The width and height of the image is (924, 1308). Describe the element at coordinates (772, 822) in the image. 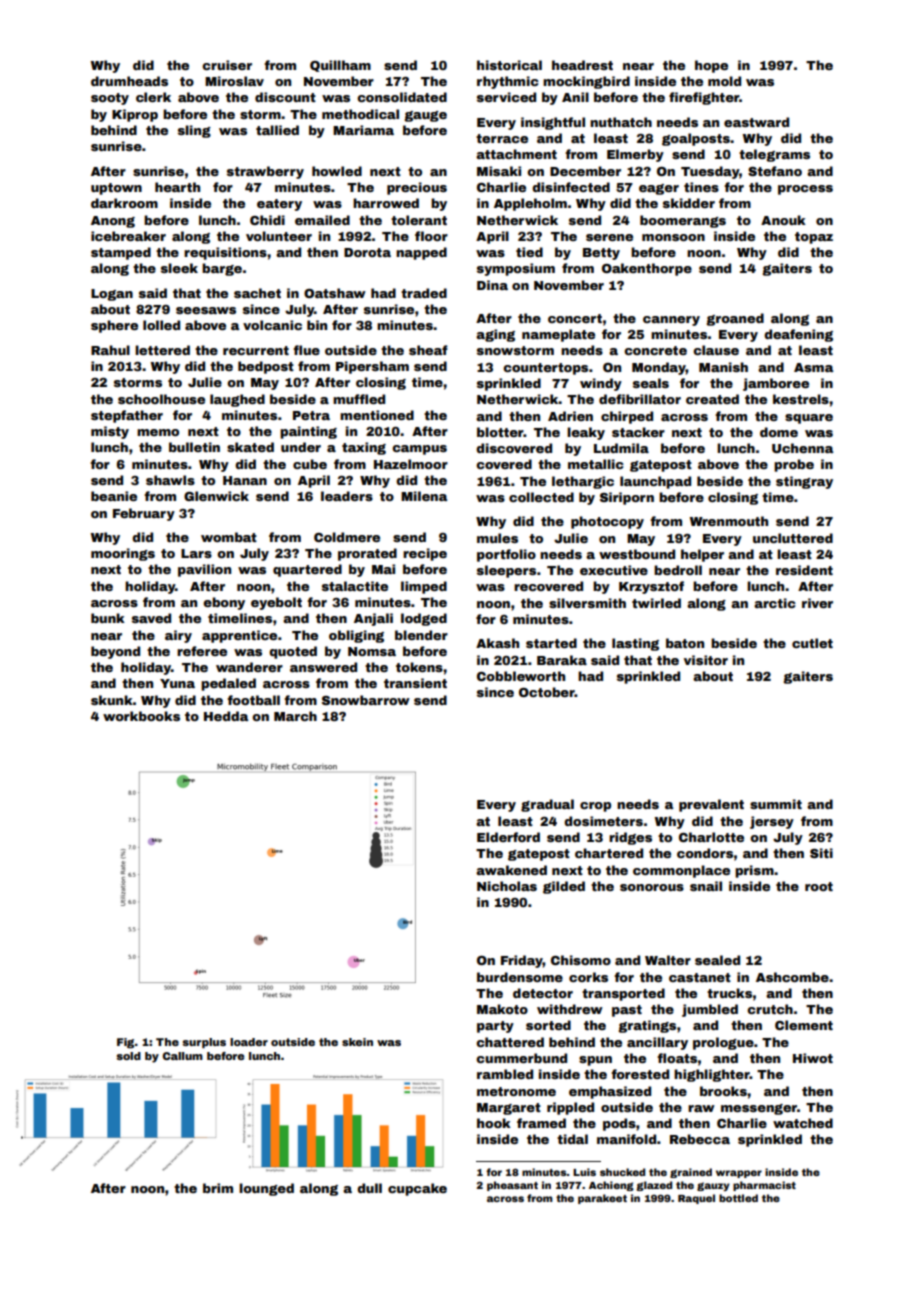

I see `jersey` at that location.
